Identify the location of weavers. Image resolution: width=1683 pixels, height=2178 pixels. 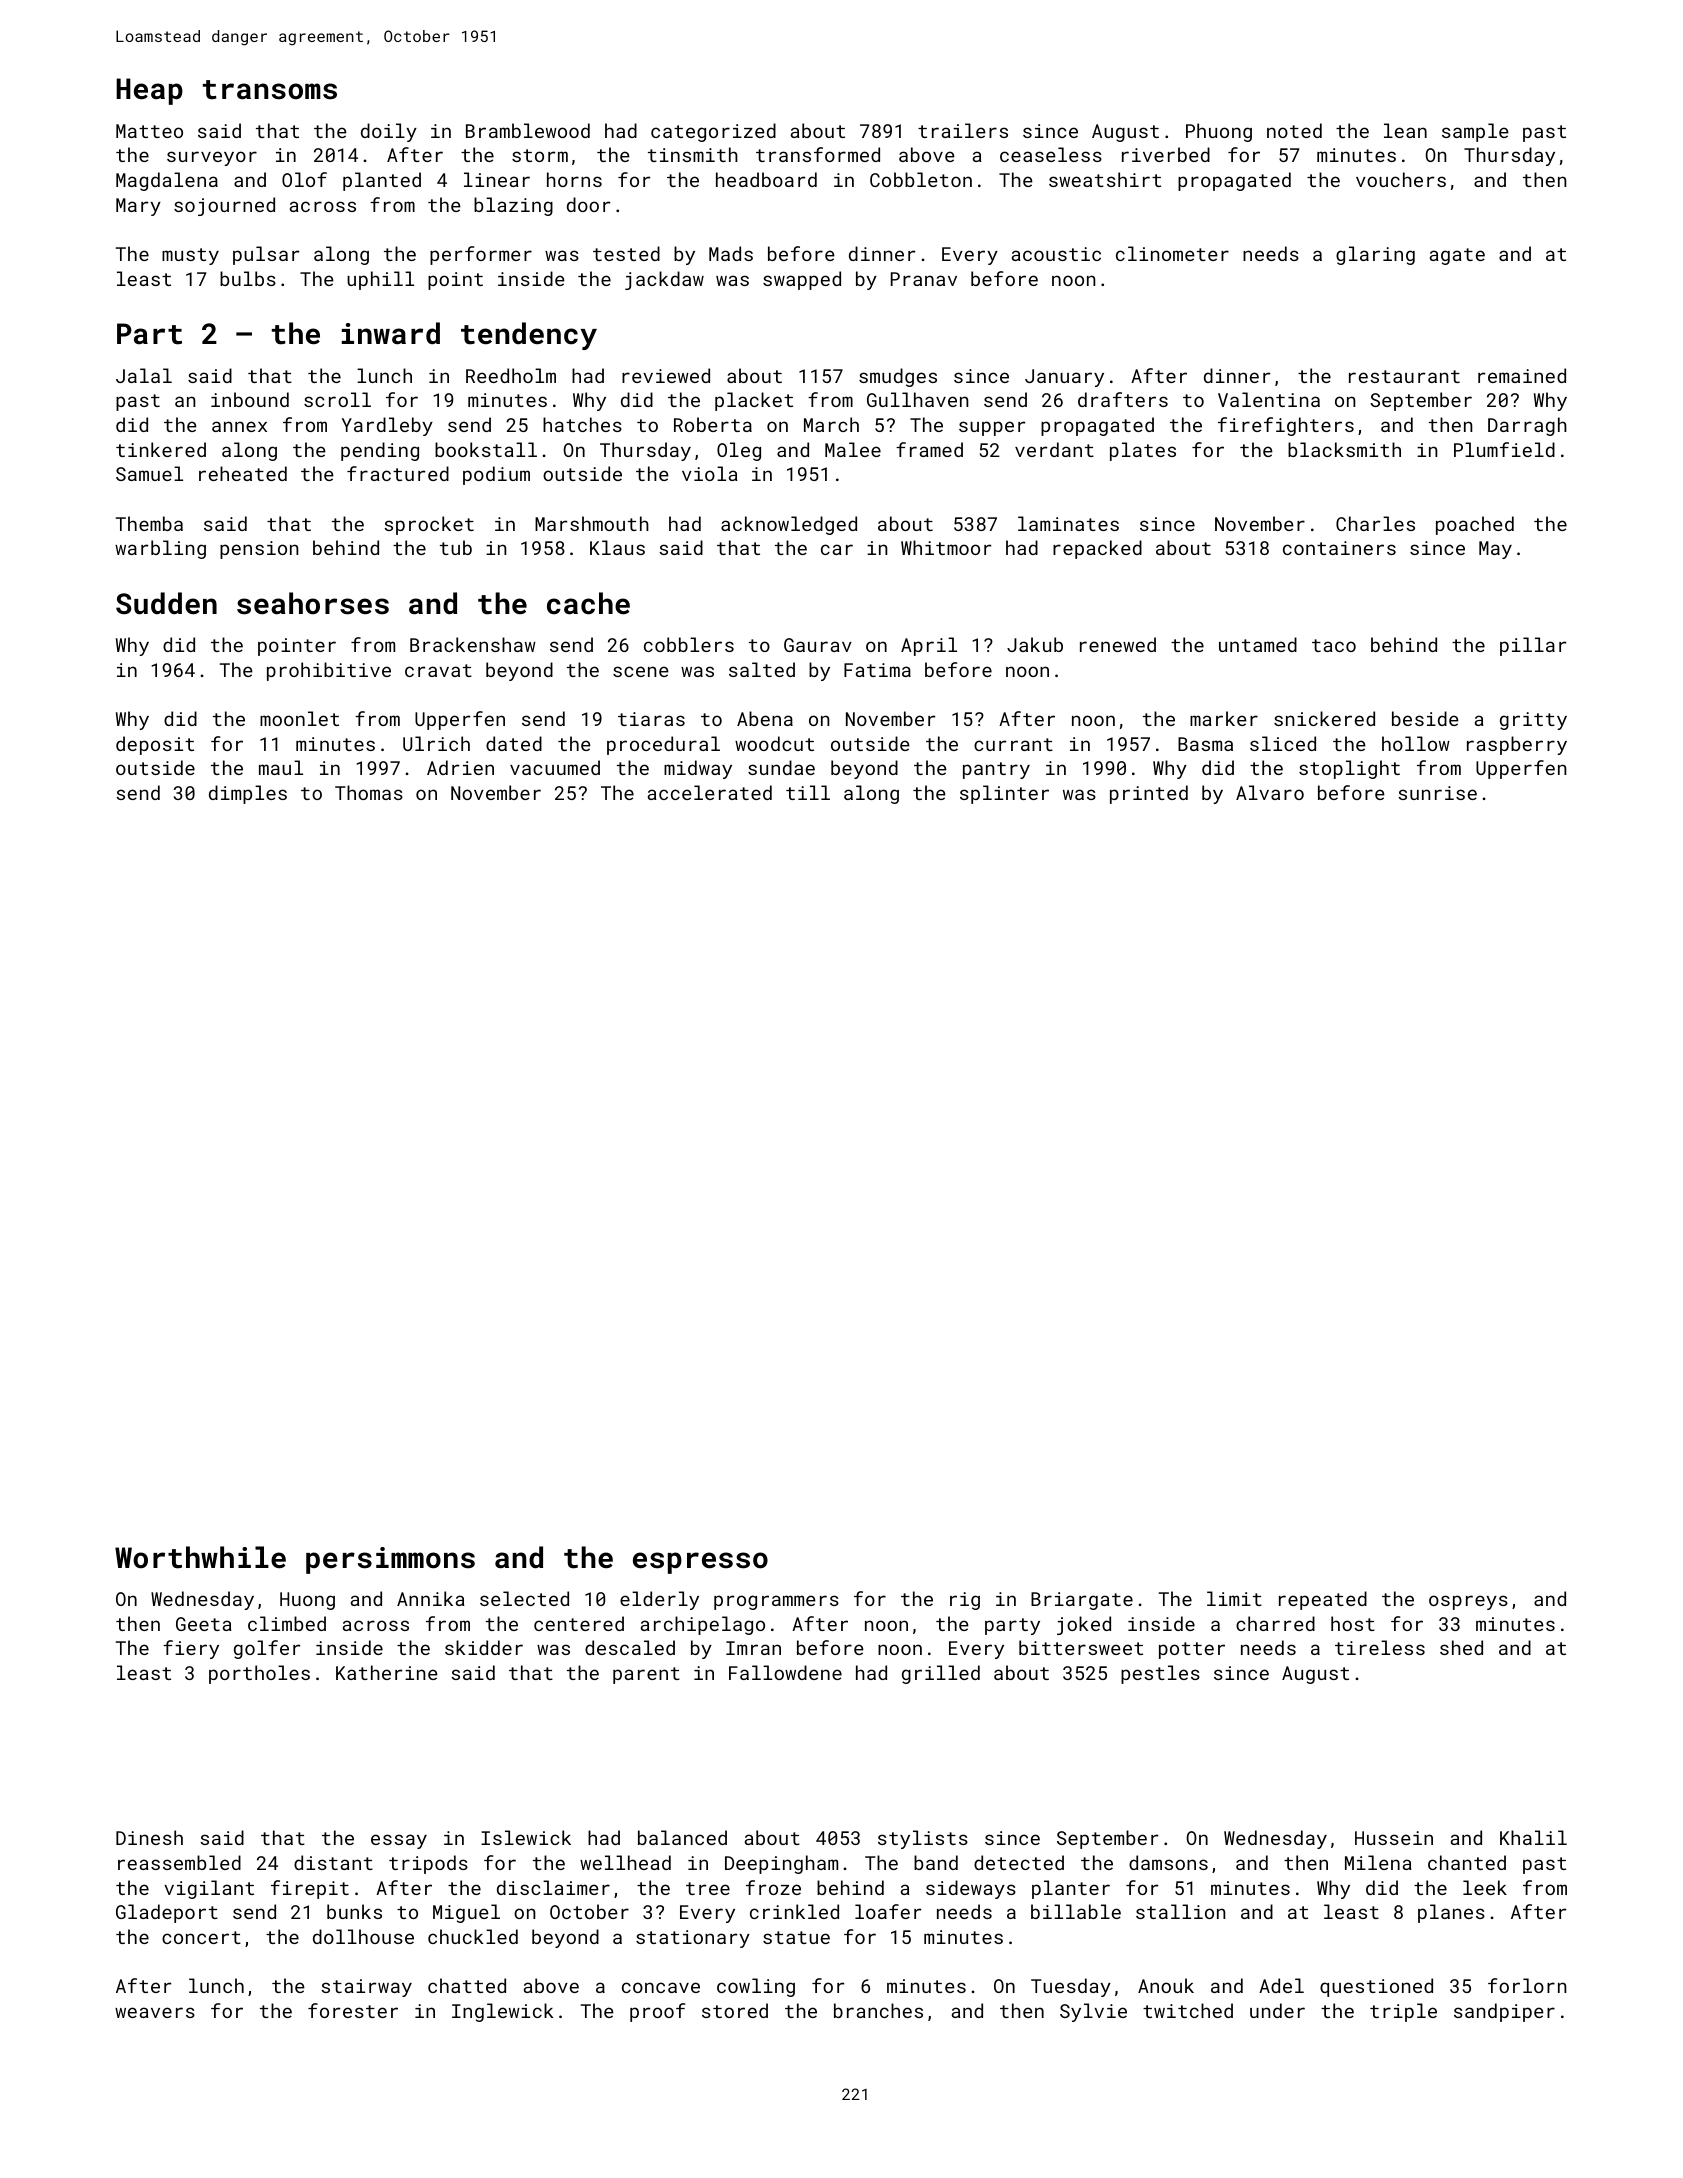
(155, 2012).
